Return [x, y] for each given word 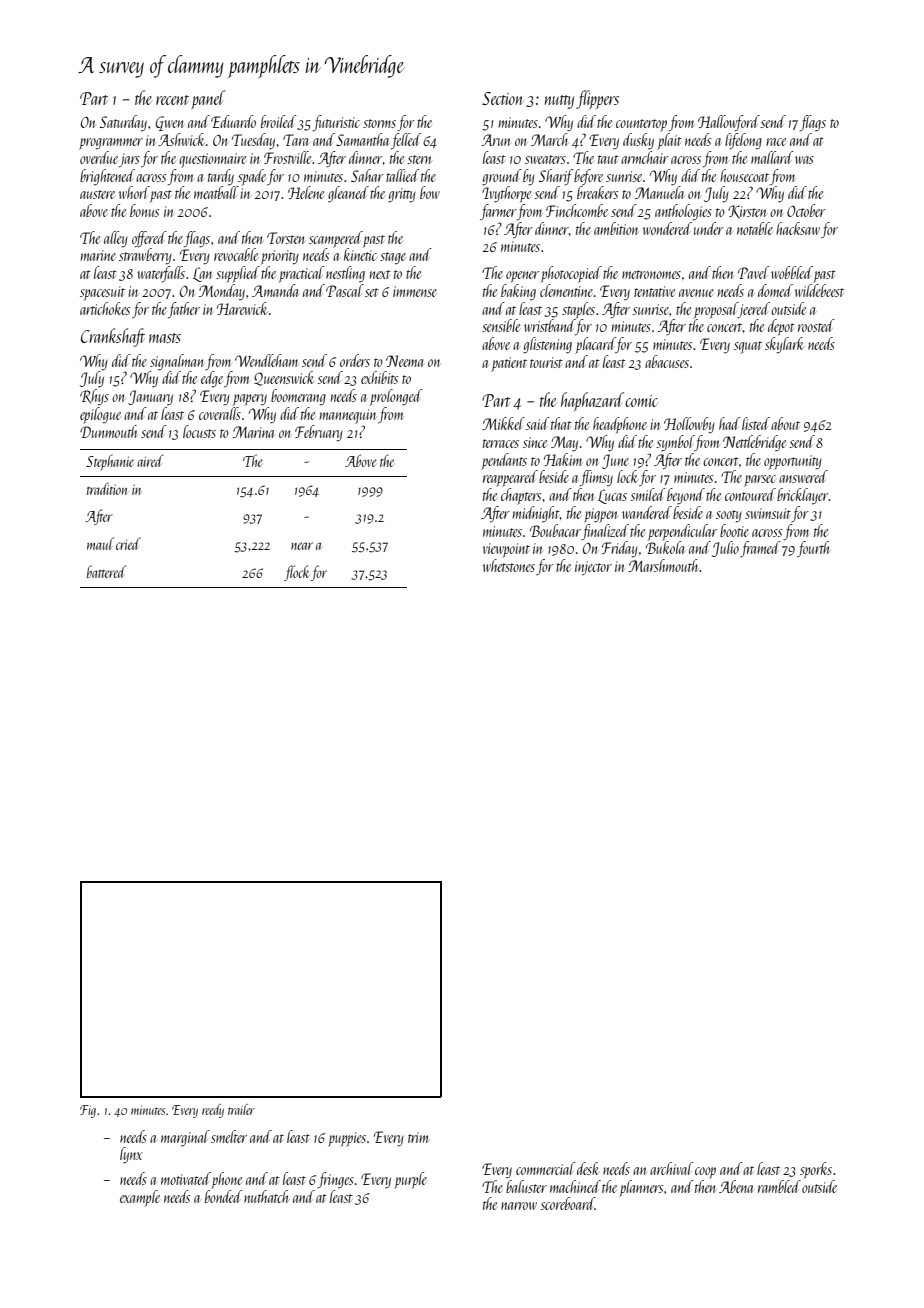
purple [410, 1180]
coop [705, 1173]
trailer [241, 1109]
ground [502, 177]
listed [756, 423]
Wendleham [266, 360]
